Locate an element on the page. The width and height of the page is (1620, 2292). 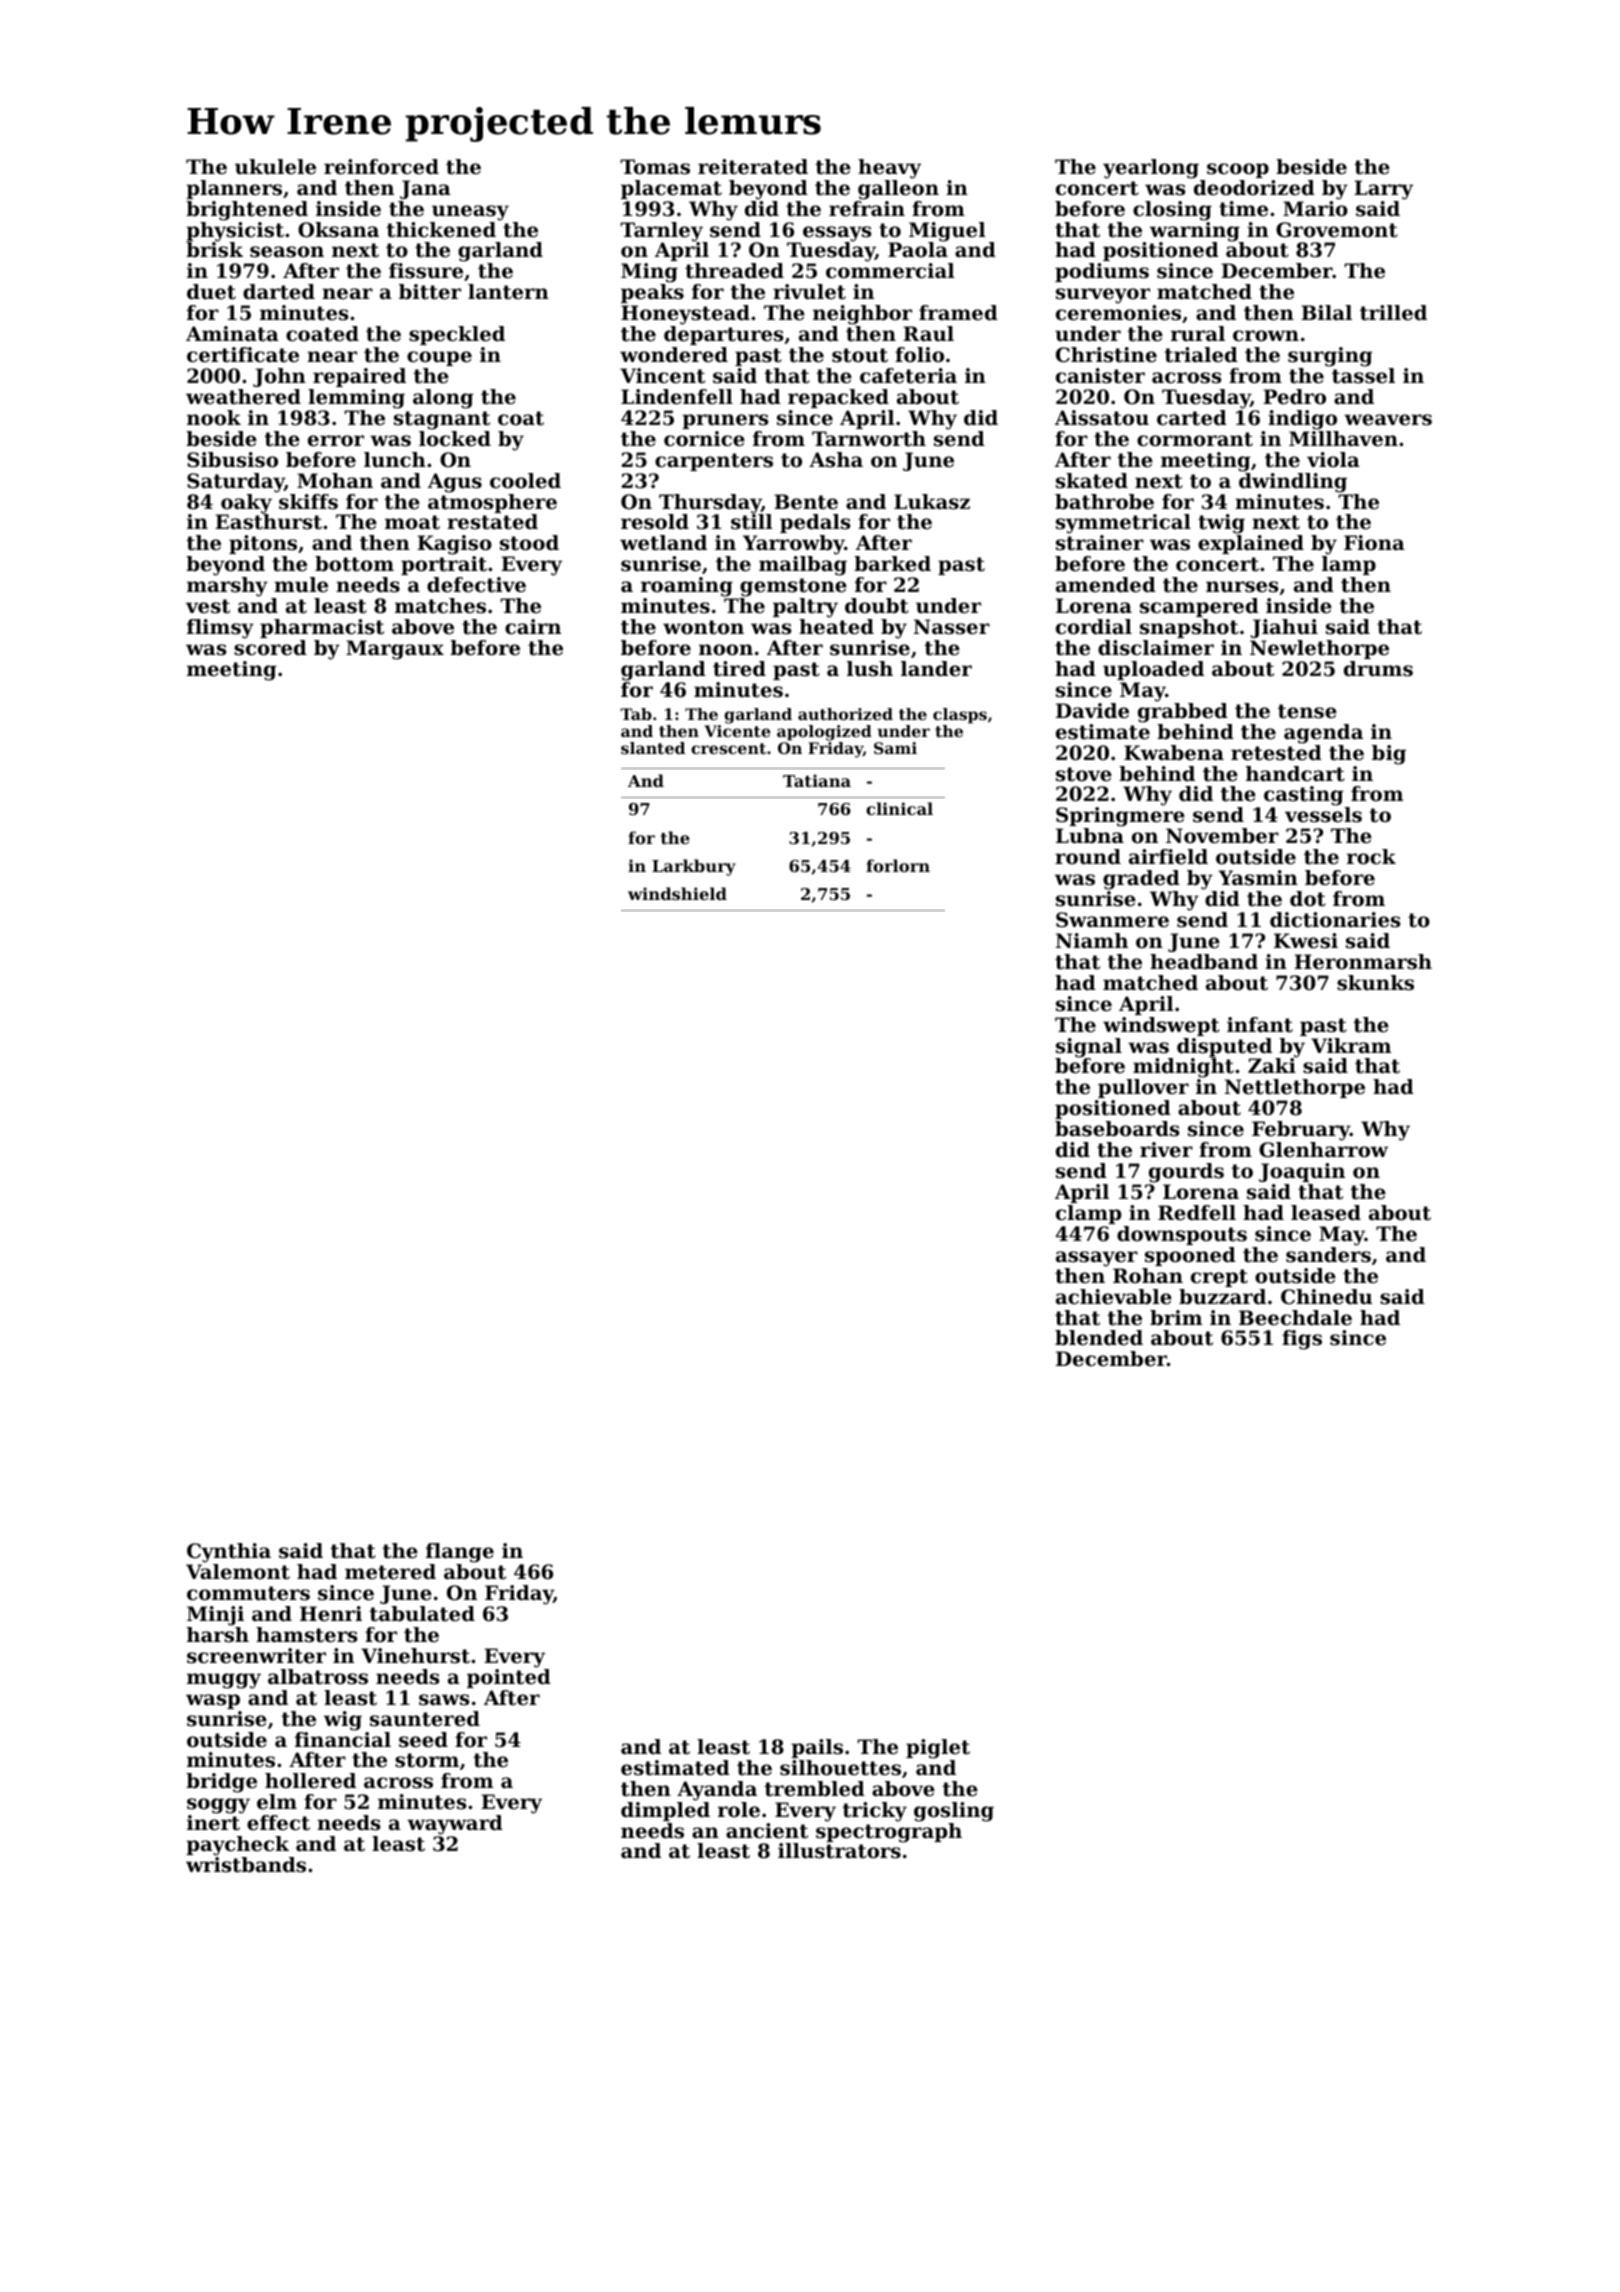
soggy is located at coordinates (218, 1806).
